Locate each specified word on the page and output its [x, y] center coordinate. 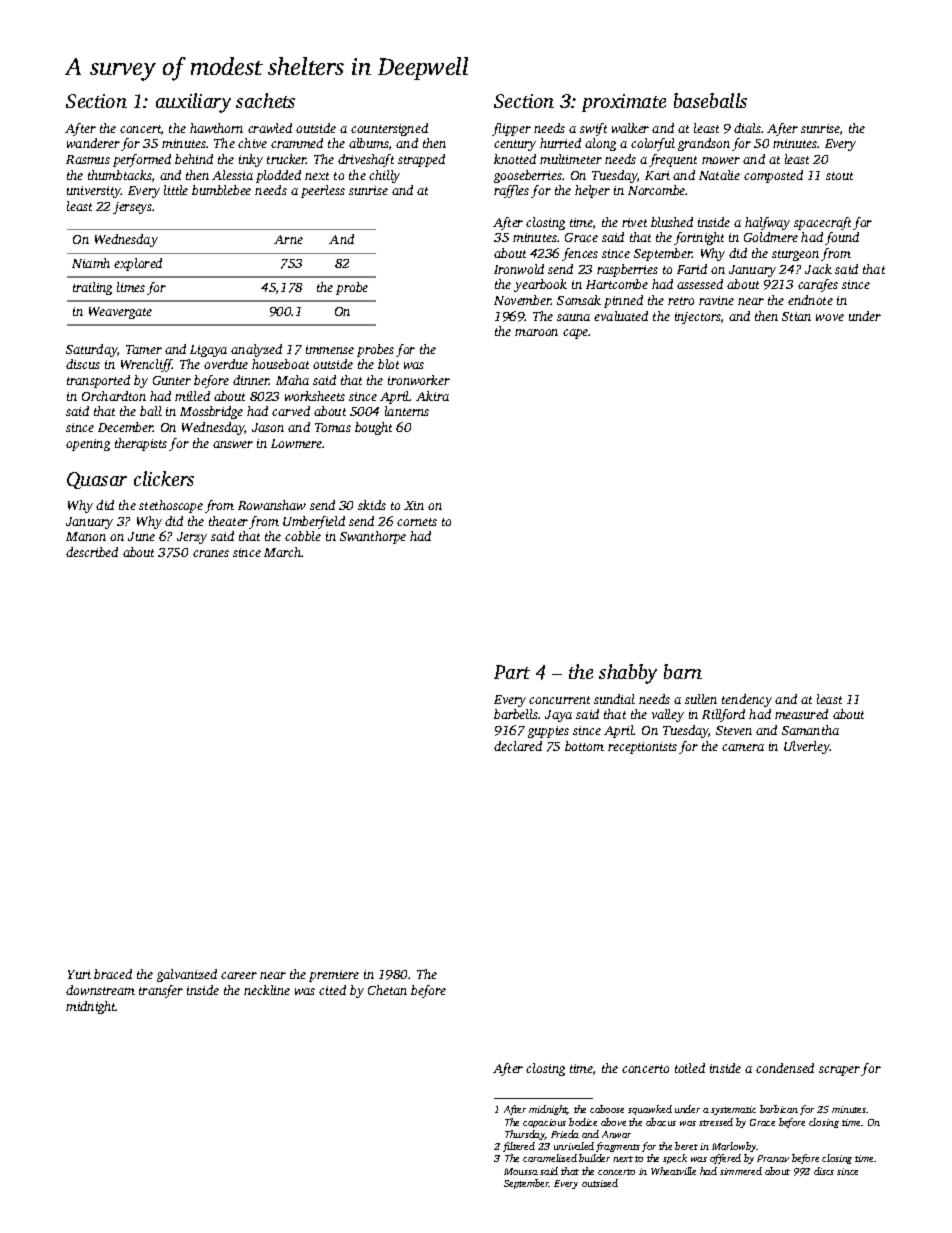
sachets [265, 100]
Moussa [521, 1171]
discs [824, 1171]
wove [830, 317]
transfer [161, 991]
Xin [414, 505]
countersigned [389, 129]
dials [747, 128]
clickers [164, 478]
